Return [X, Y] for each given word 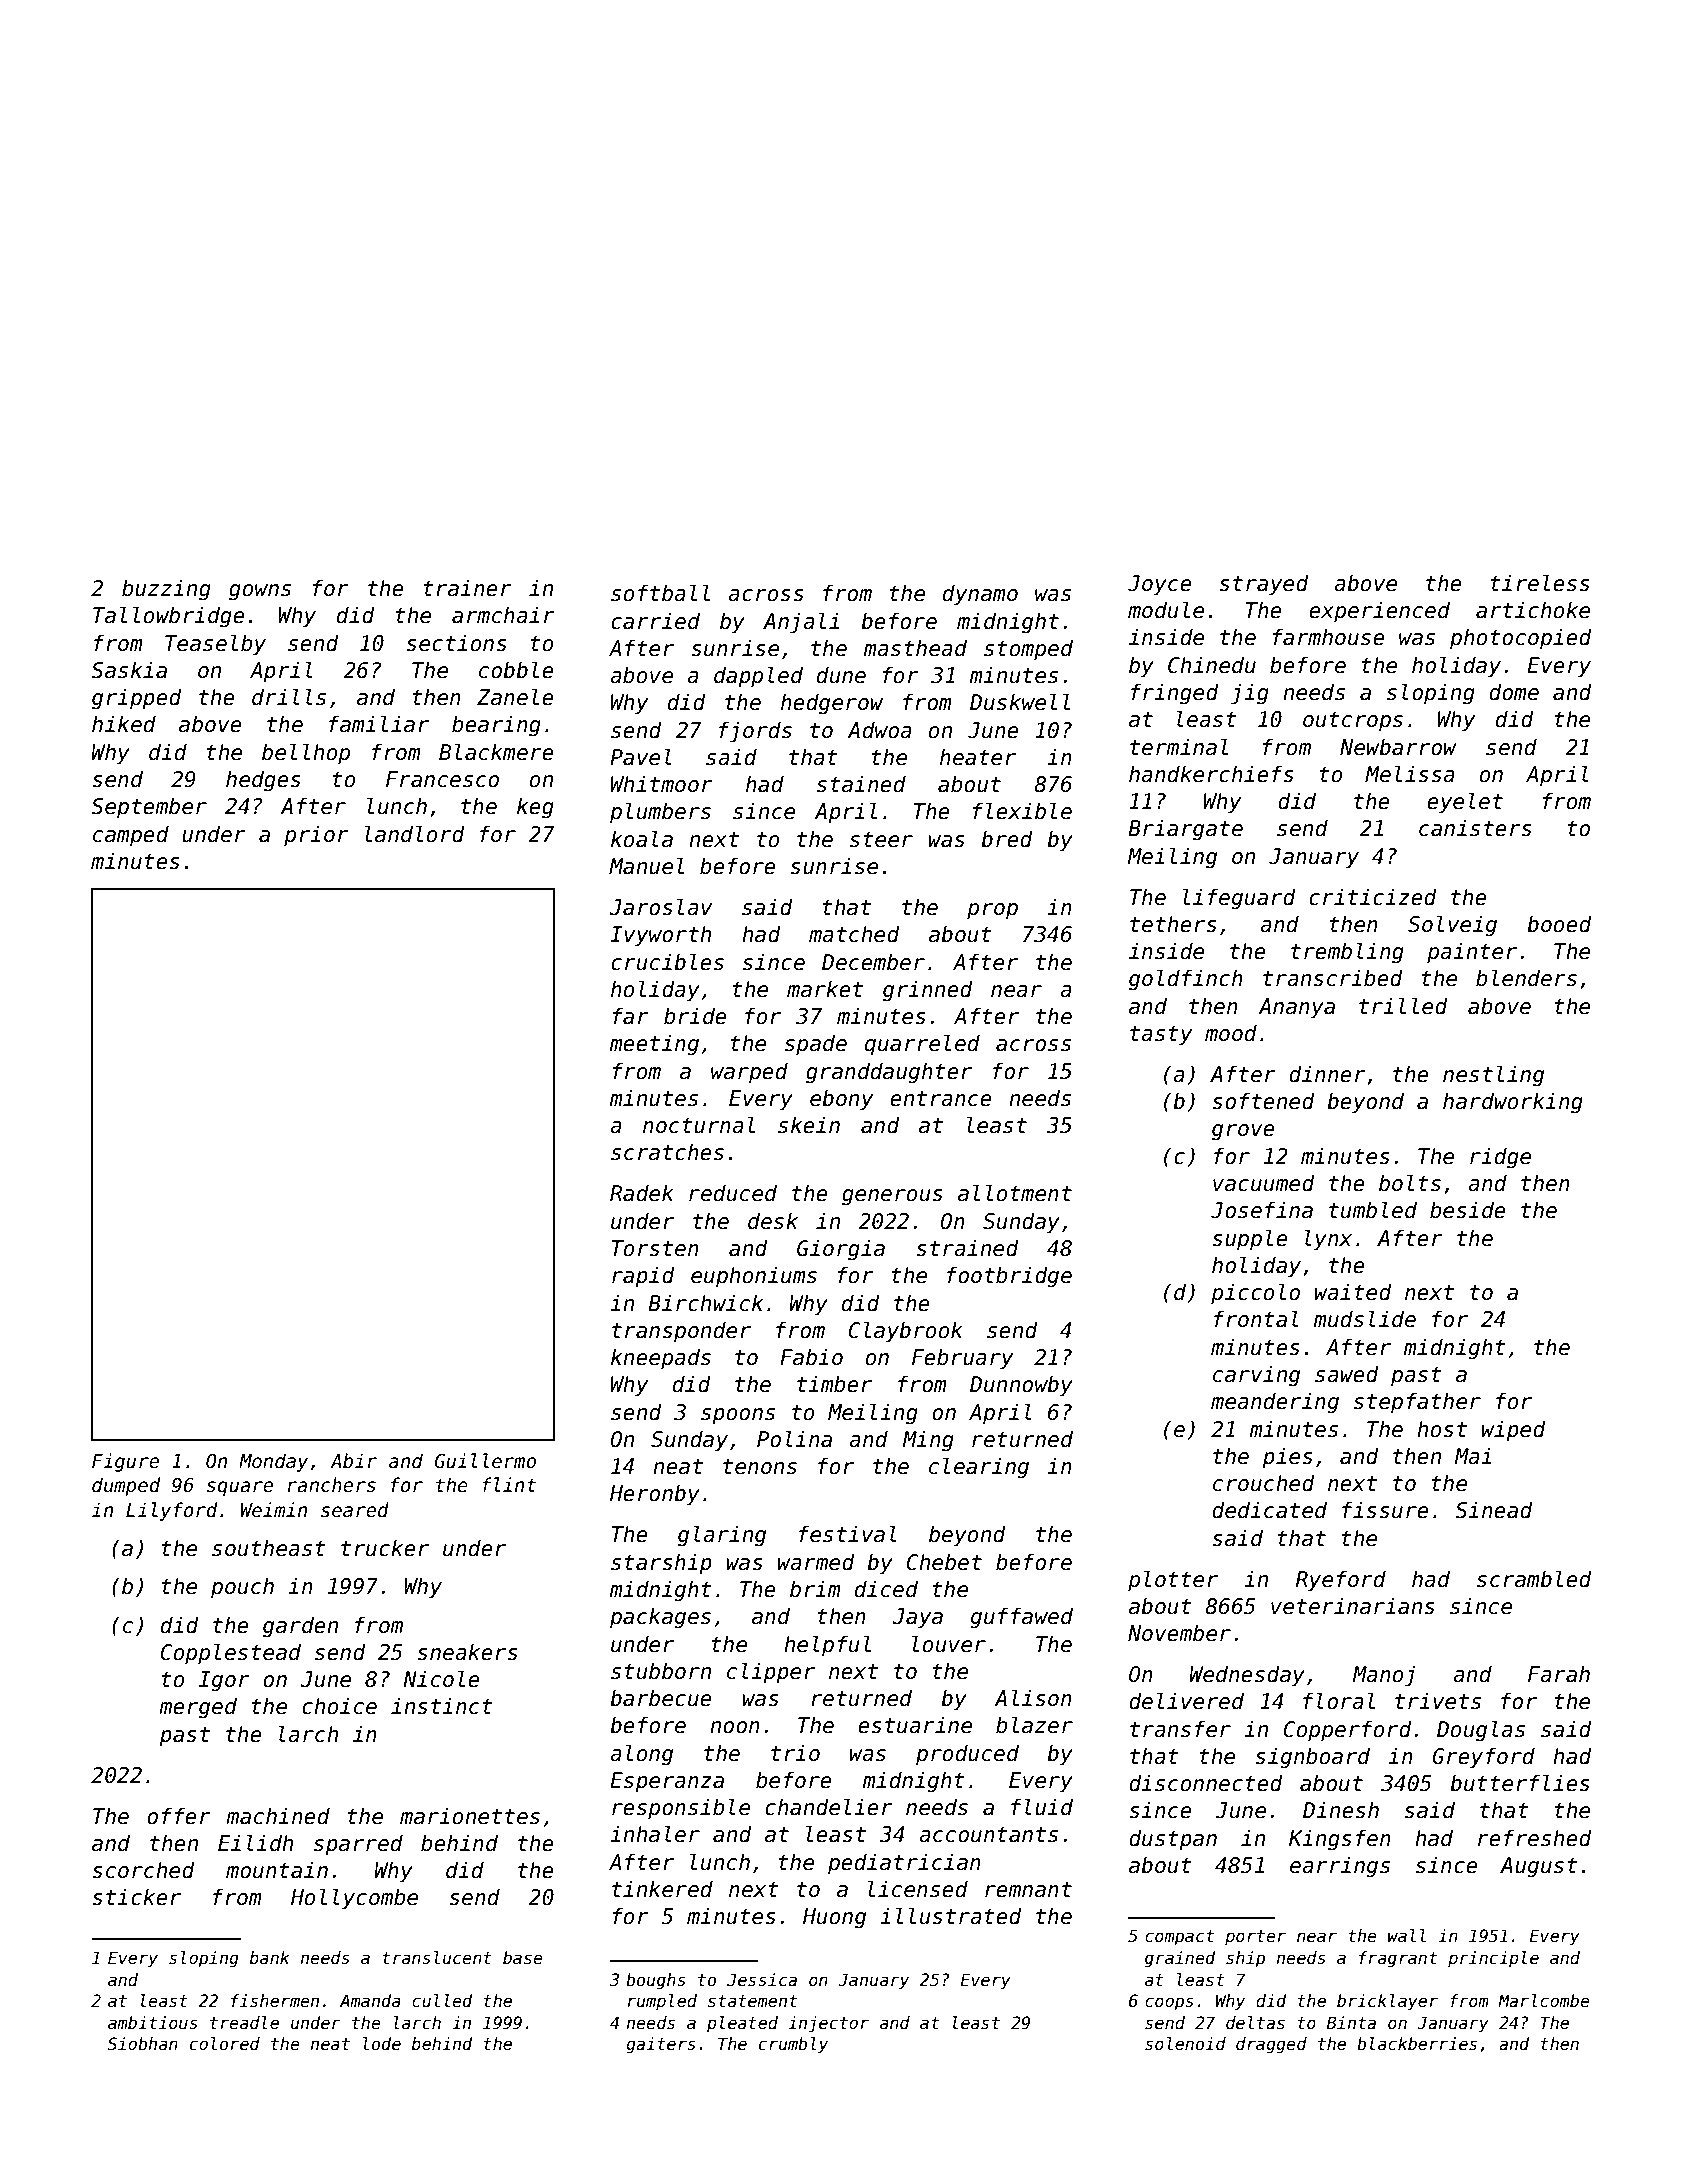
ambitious [153, 2023]
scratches [667, 1152]
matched [854, 934]
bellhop [306, 754]
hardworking [1513, 1103]
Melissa [1410, 774]
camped [131, 836]
